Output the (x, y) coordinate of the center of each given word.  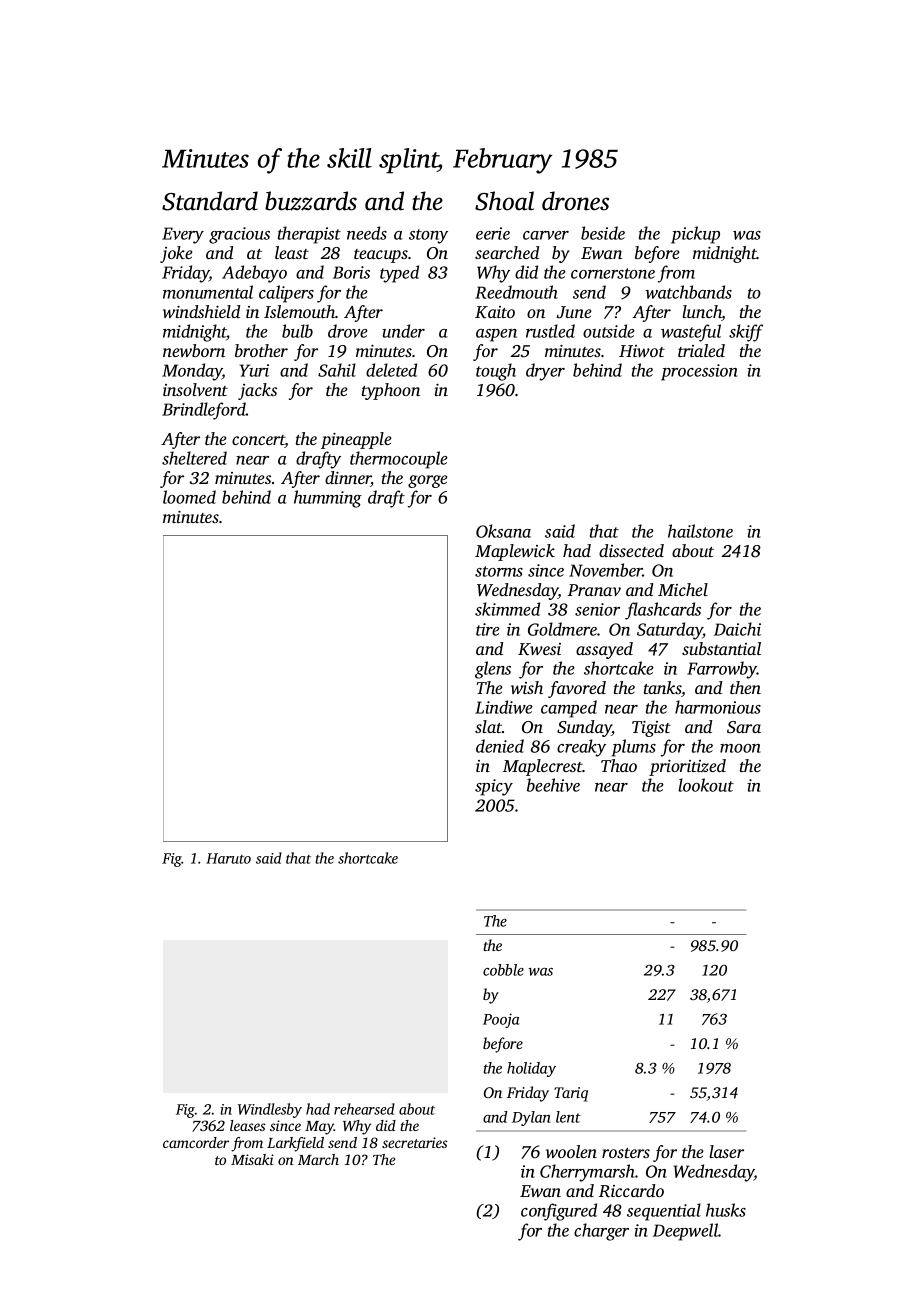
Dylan (531, 1118)
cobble (503, 970)
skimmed (507, 609)
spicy (494, 787)
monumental (208, 292)
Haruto (228, 858)
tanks (663, 689)
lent (568, 1117)
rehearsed (364, 1109)
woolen (571, 1151)
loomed (189, 497)
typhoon (391, 391)
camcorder (196, 1142)
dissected (631, 550)
